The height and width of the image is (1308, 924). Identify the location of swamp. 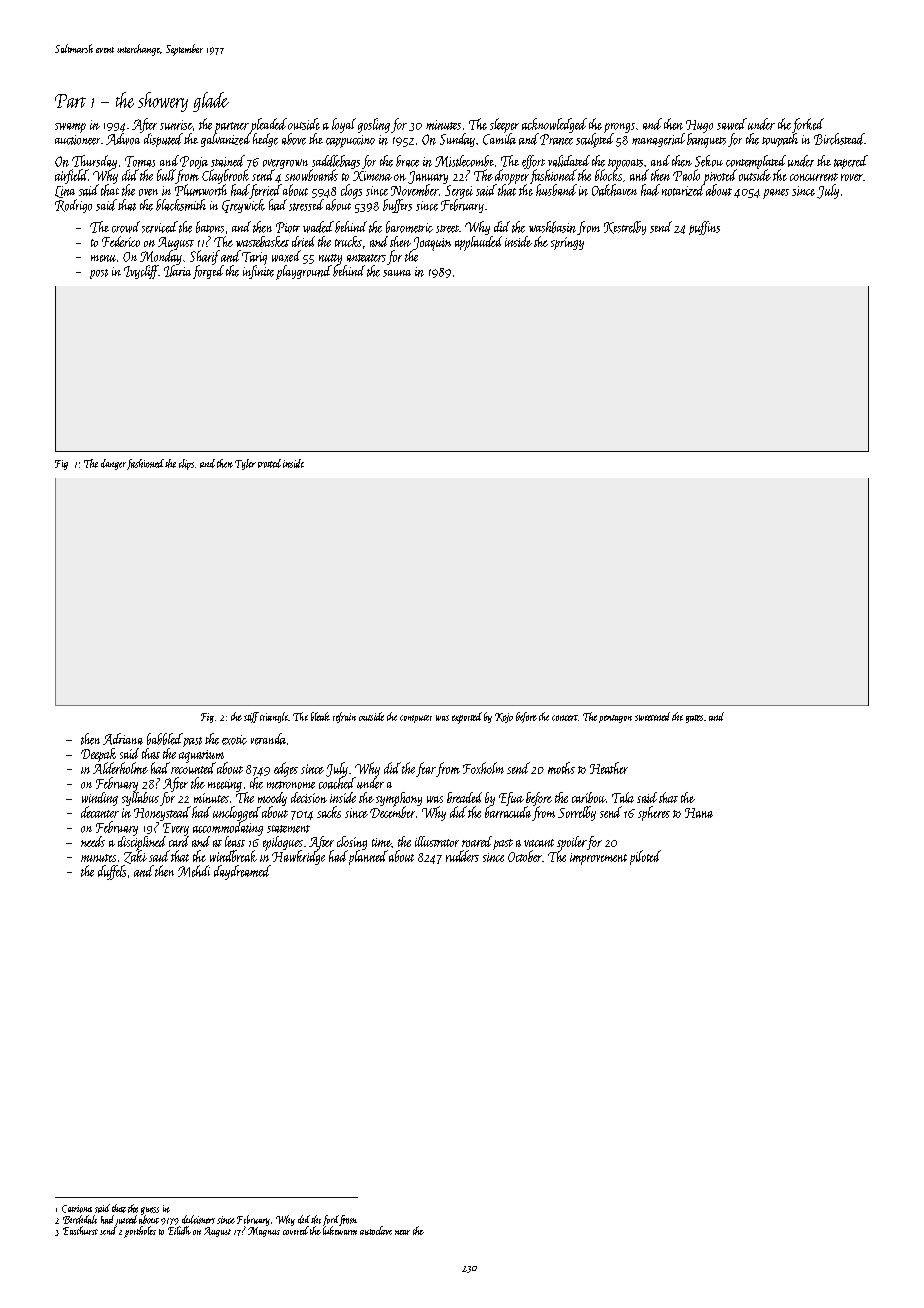
(70, 128).
